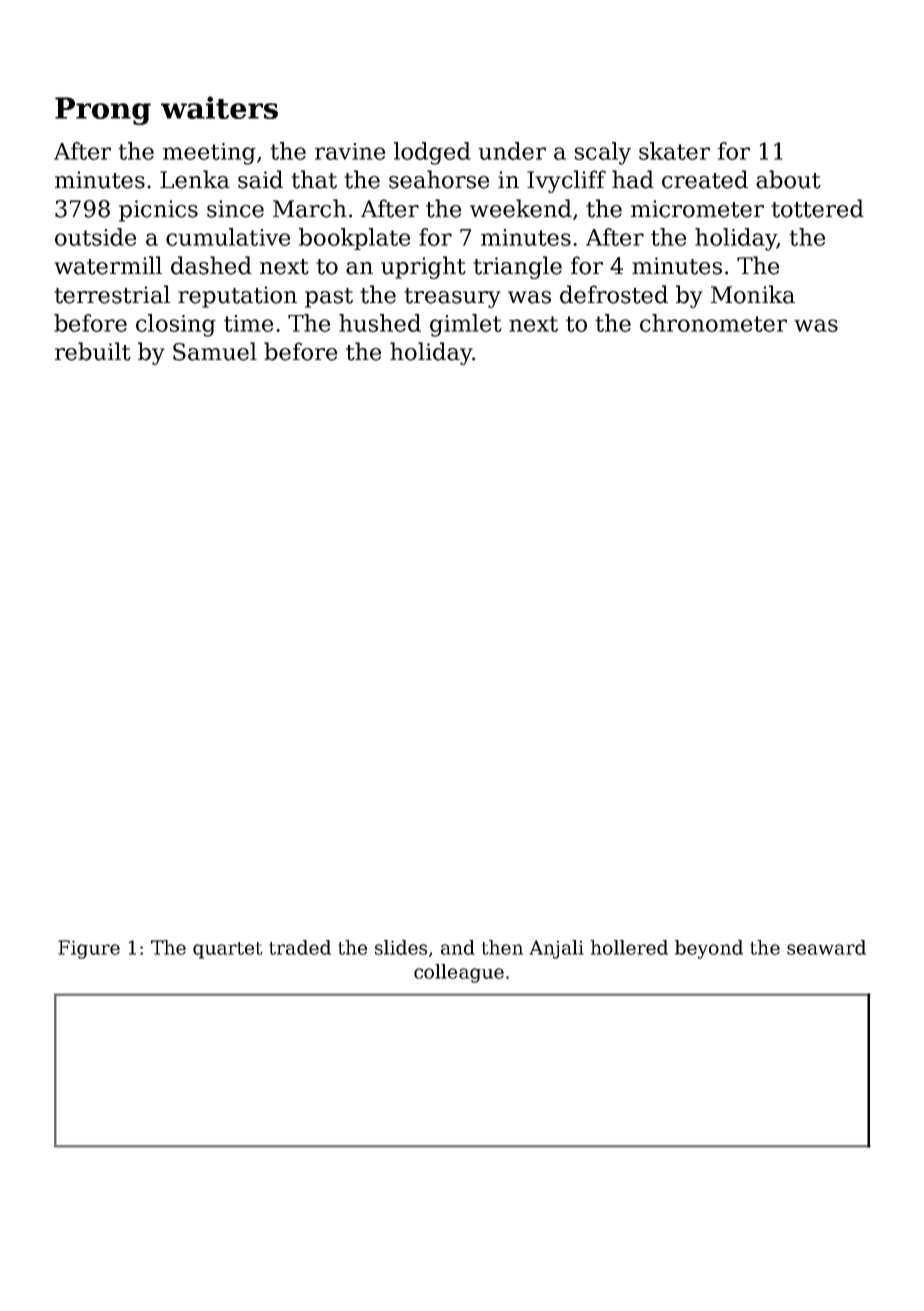 This screenshot has width=924, height=1311. I want to click on quartet, so click(228, 950).
